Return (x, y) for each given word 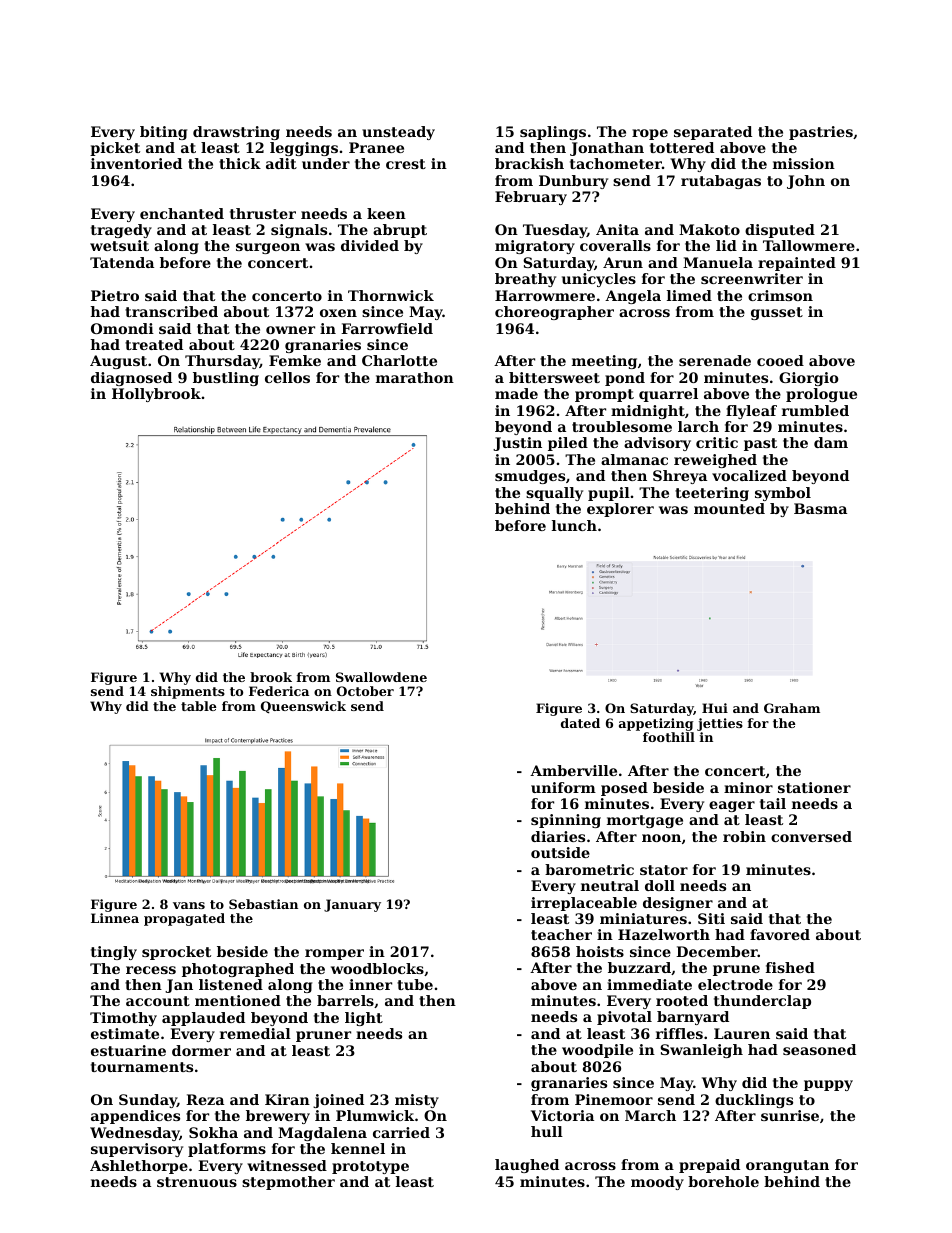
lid (726, 245)
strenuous (197, 1182)
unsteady (398, 133)
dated (580, 723)
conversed (811, 836)
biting (163, 133)
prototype (370, 1167)
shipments (188, 692)
